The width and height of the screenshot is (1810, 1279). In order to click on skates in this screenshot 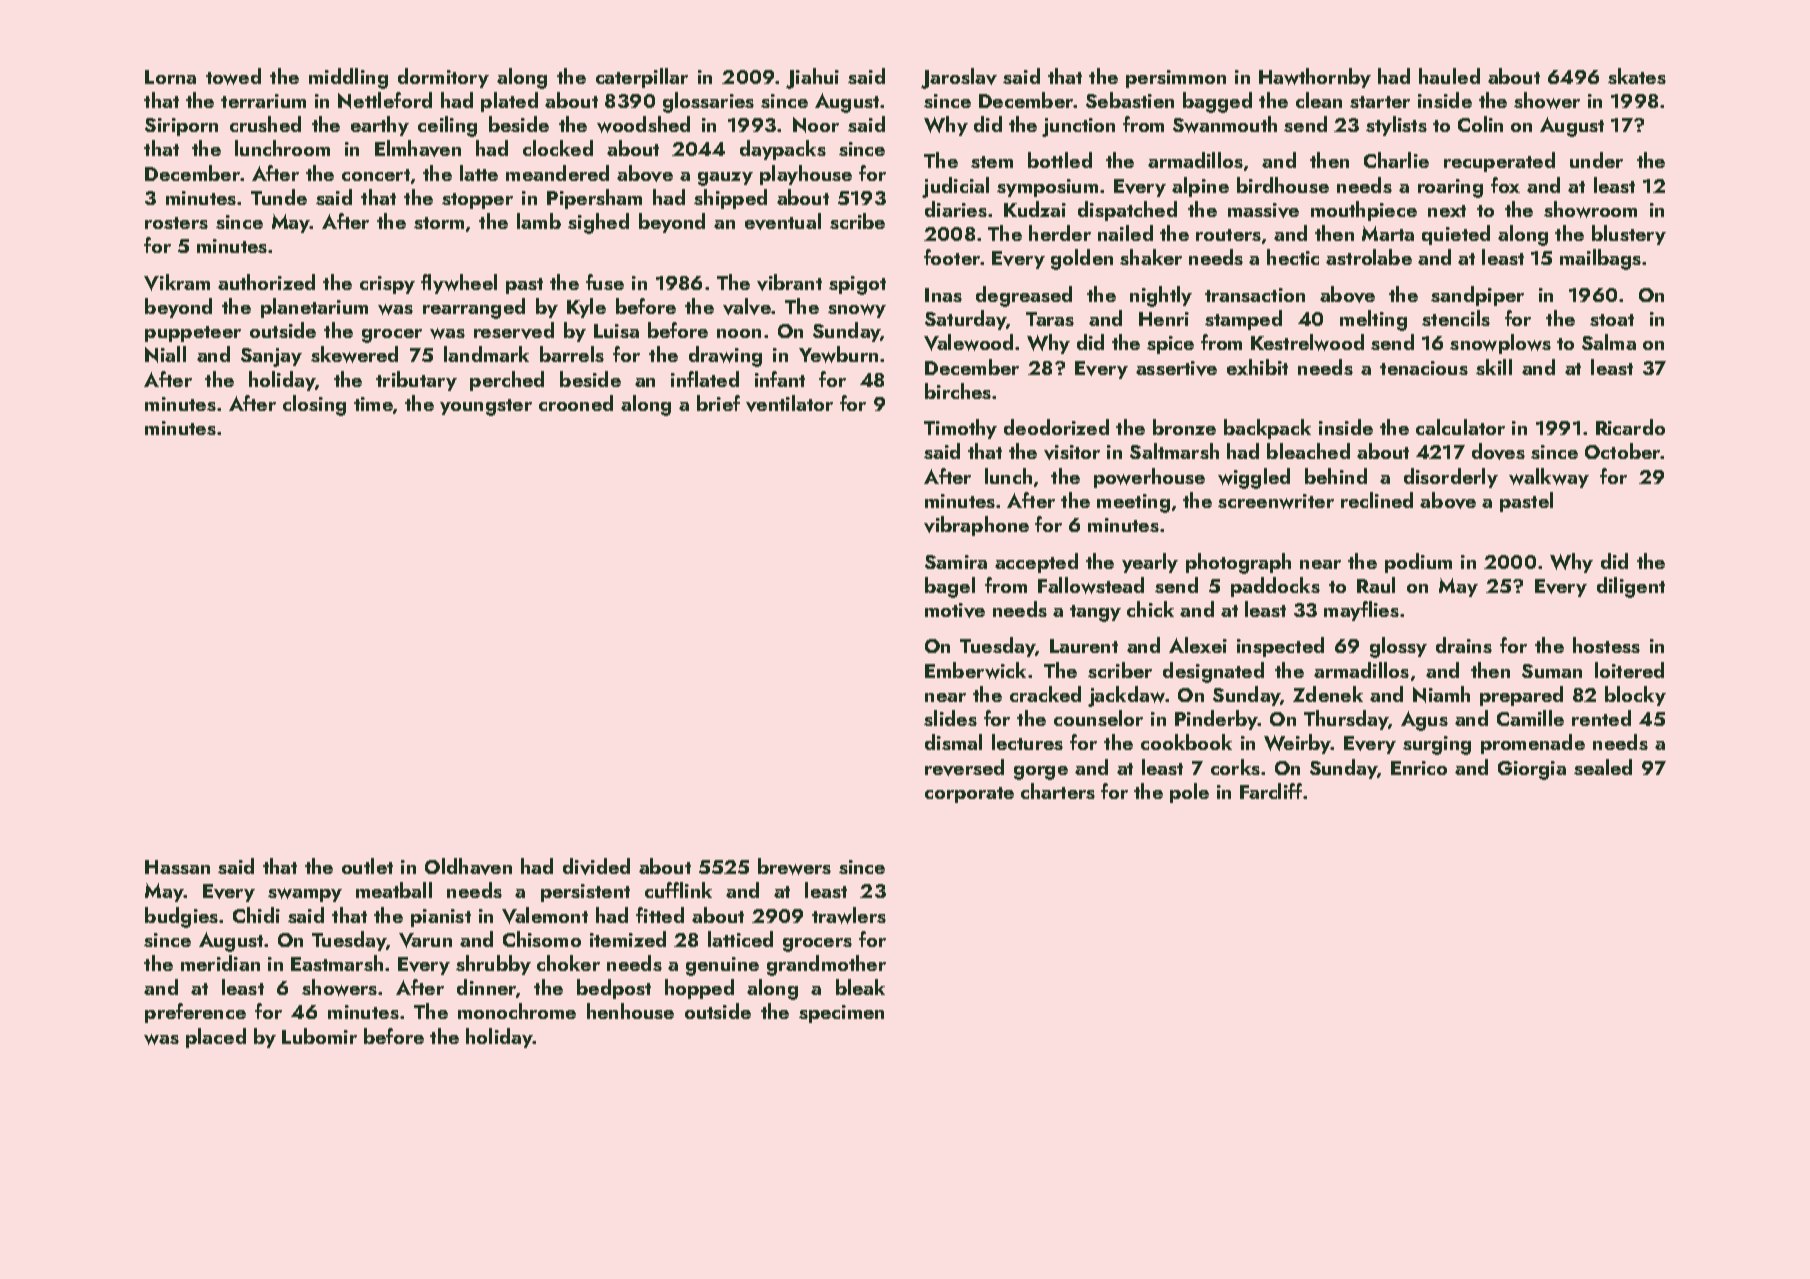, I will do `click(1637, 76)`.
